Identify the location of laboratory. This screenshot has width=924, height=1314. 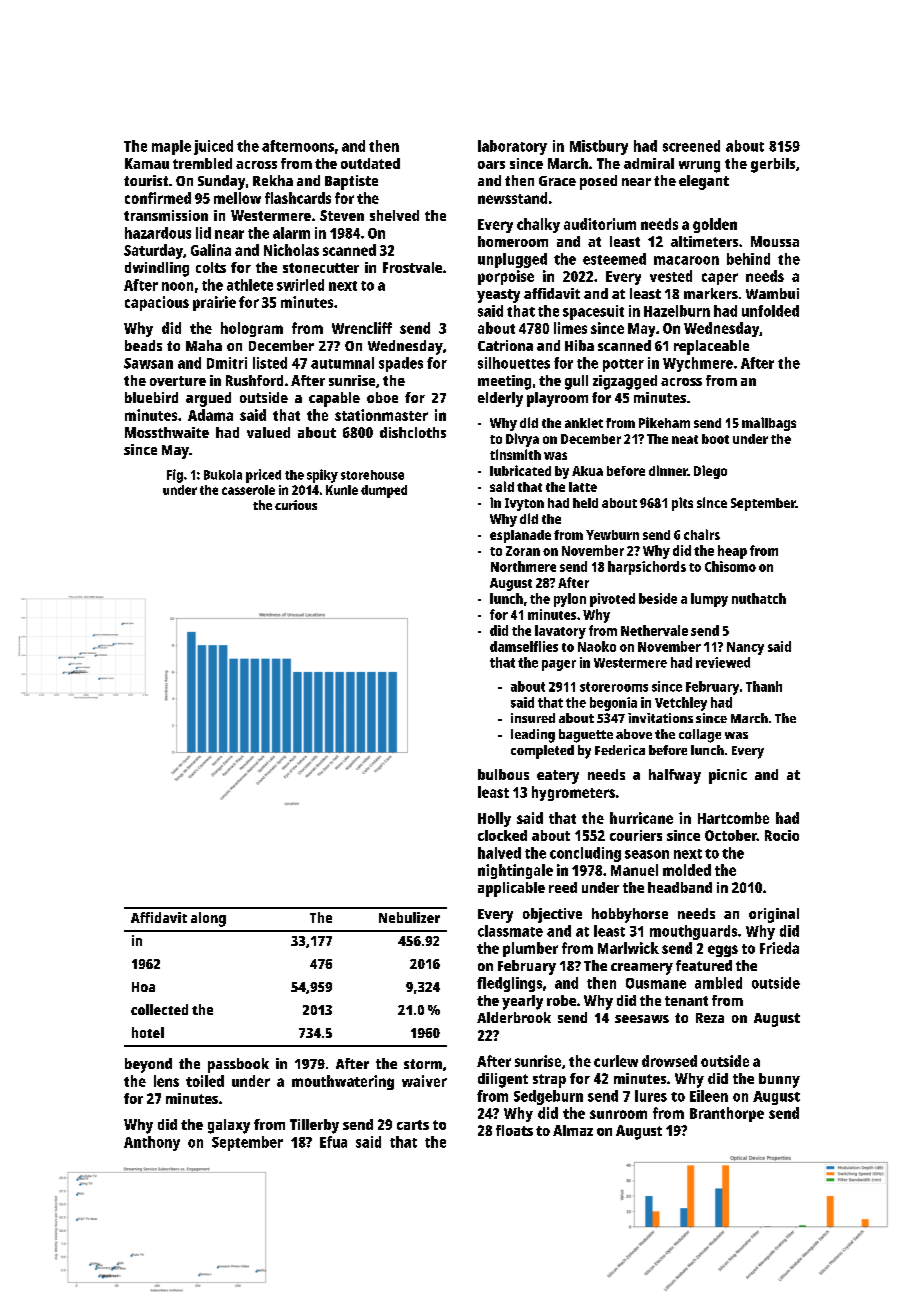
(512, 147).
